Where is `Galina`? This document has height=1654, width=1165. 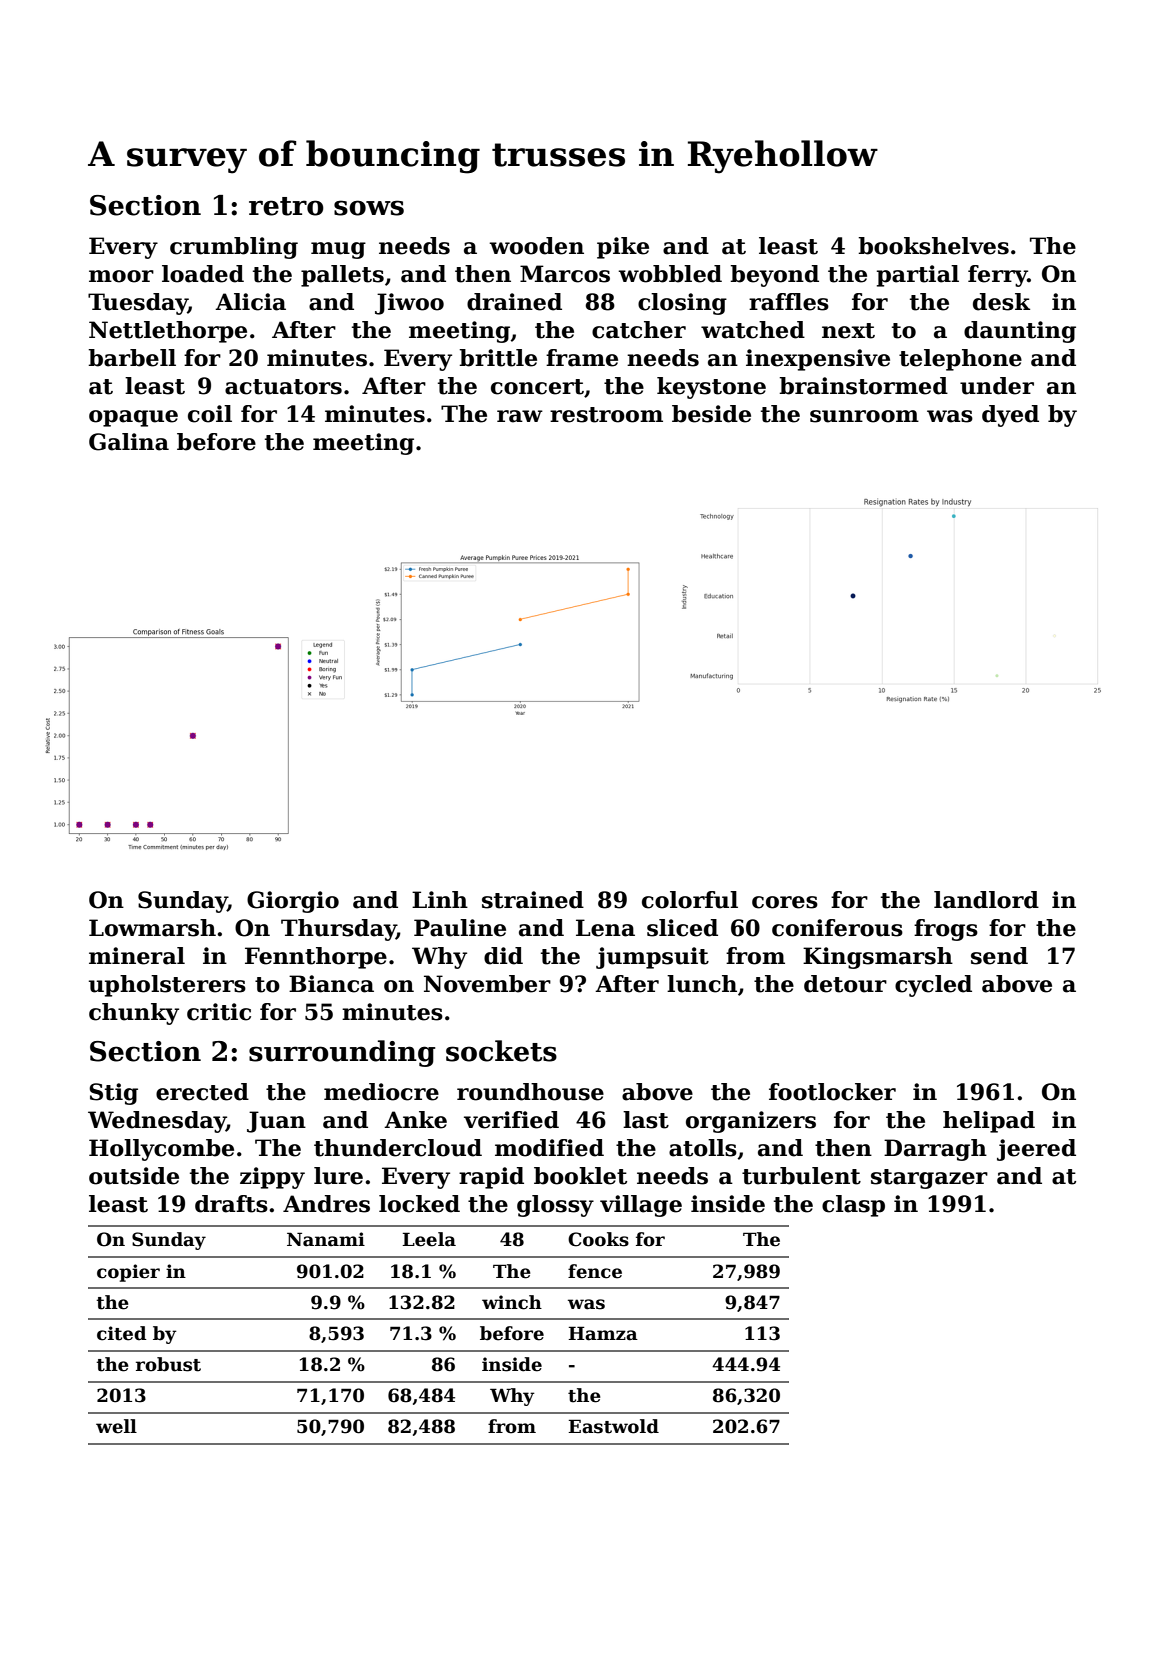
Galina is located at coordinates (129, 442).
